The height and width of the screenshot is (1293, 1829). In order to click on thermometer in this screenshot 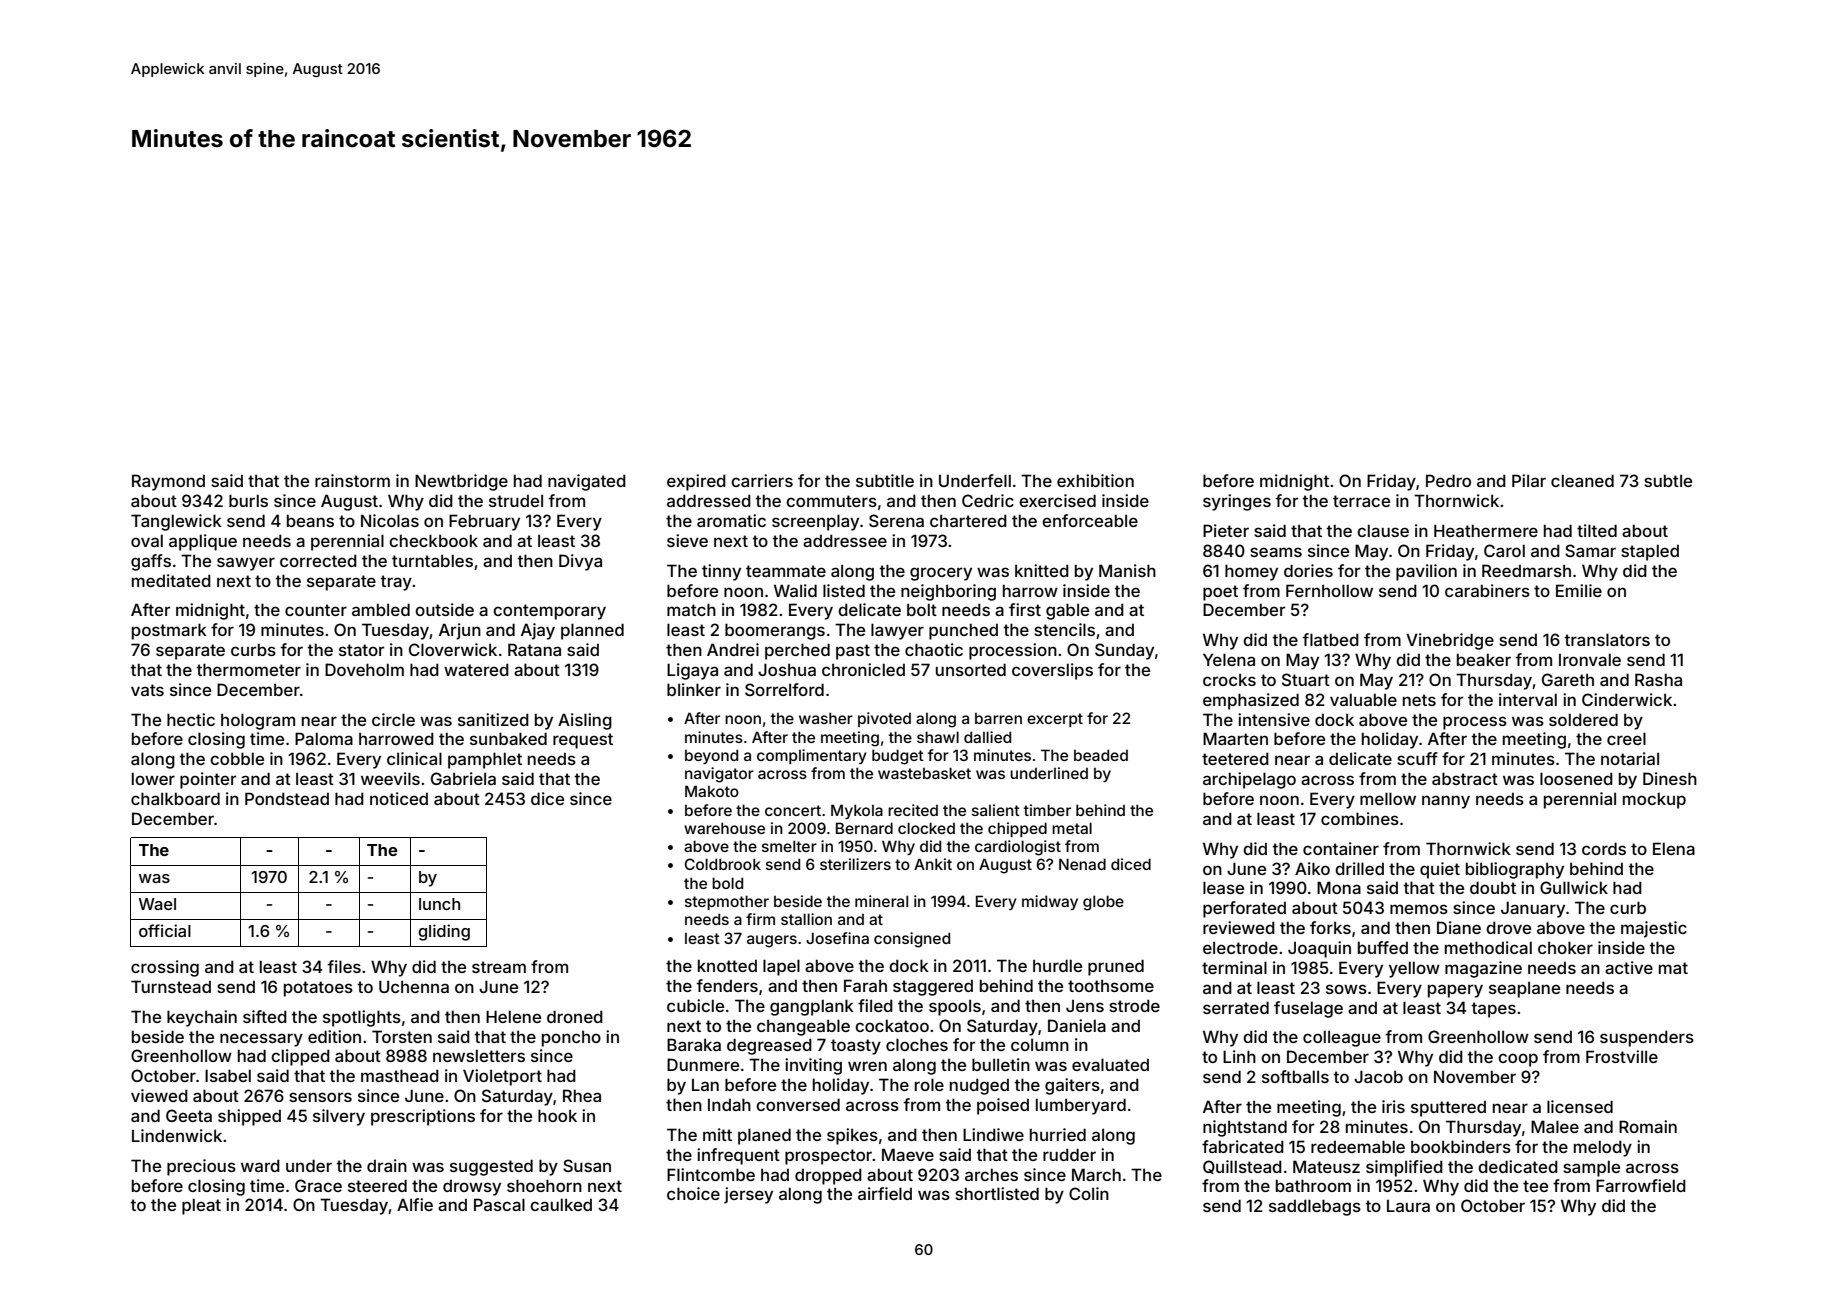, I will do `click(248, 669)`.
